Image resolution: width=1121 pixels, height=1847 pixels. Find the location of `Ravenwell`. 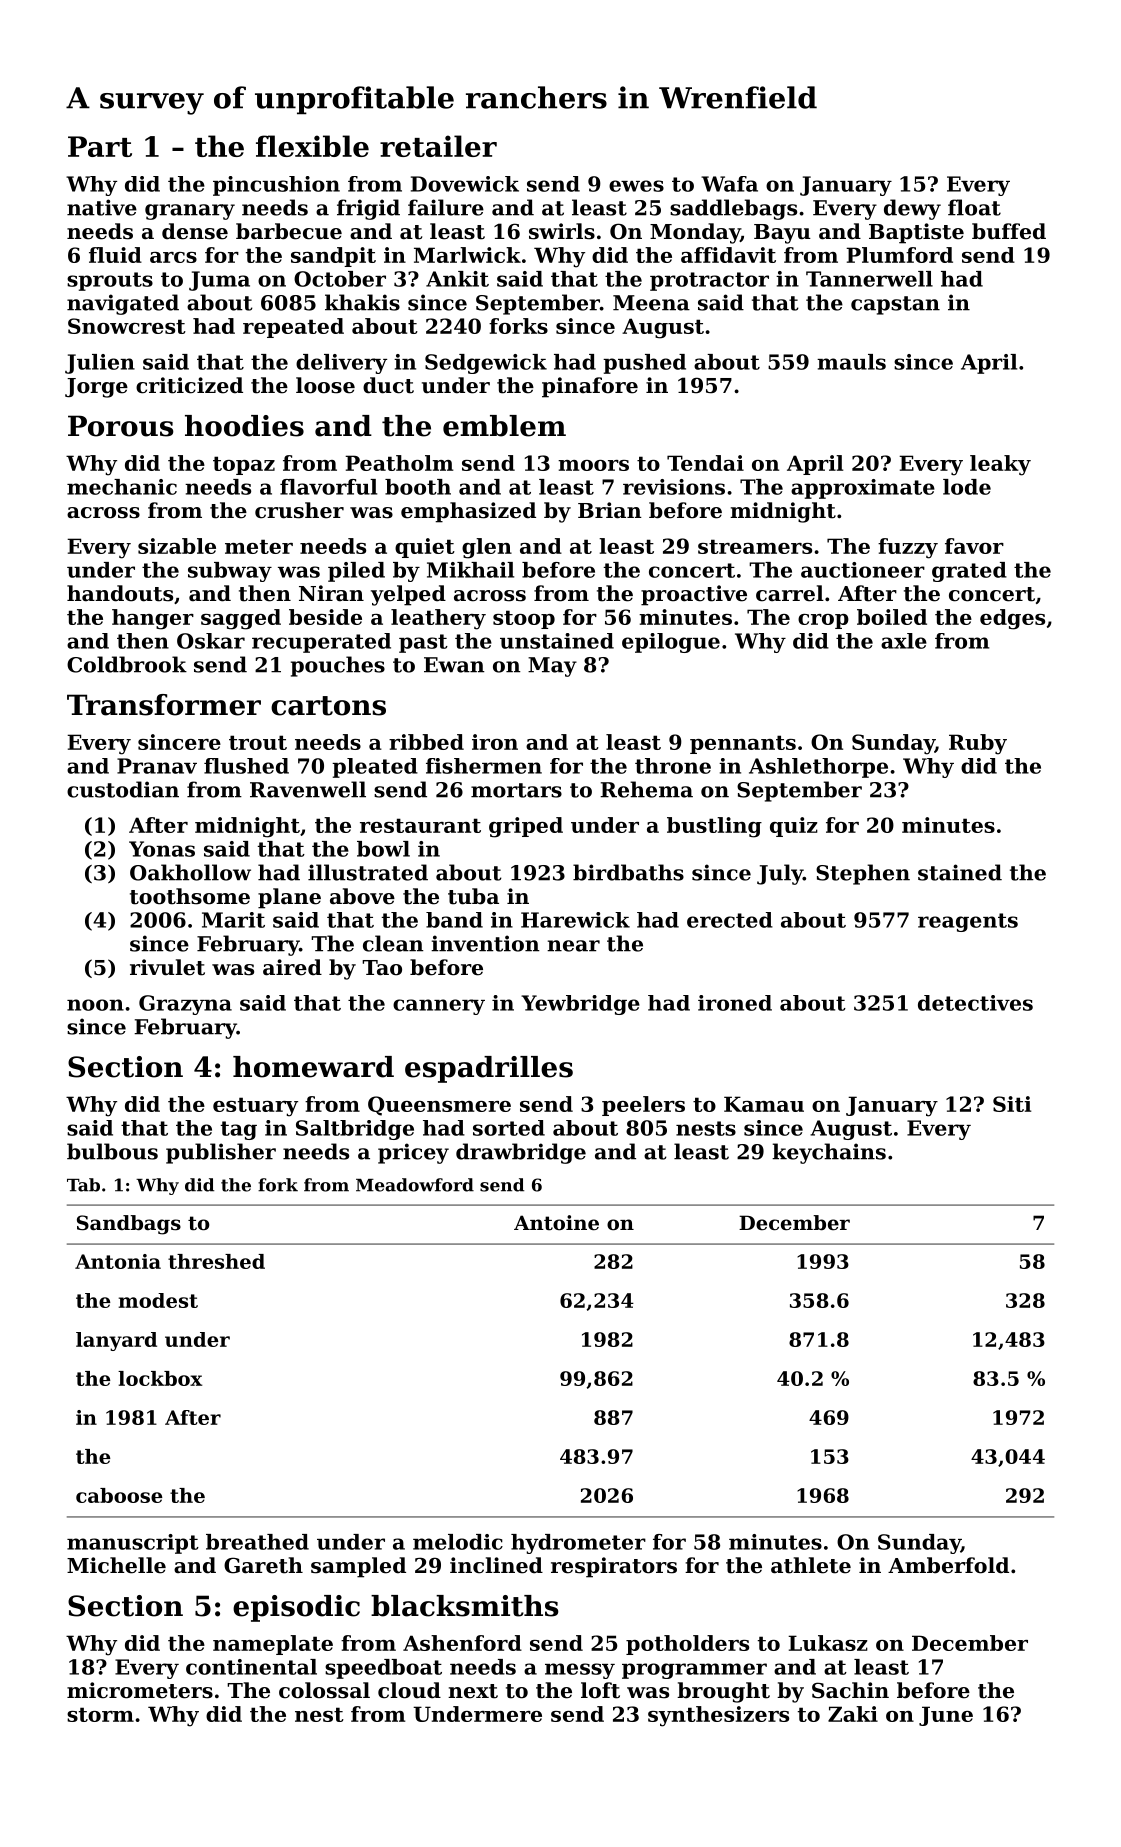

Ravenwell is located at coordinates (308, 789).
